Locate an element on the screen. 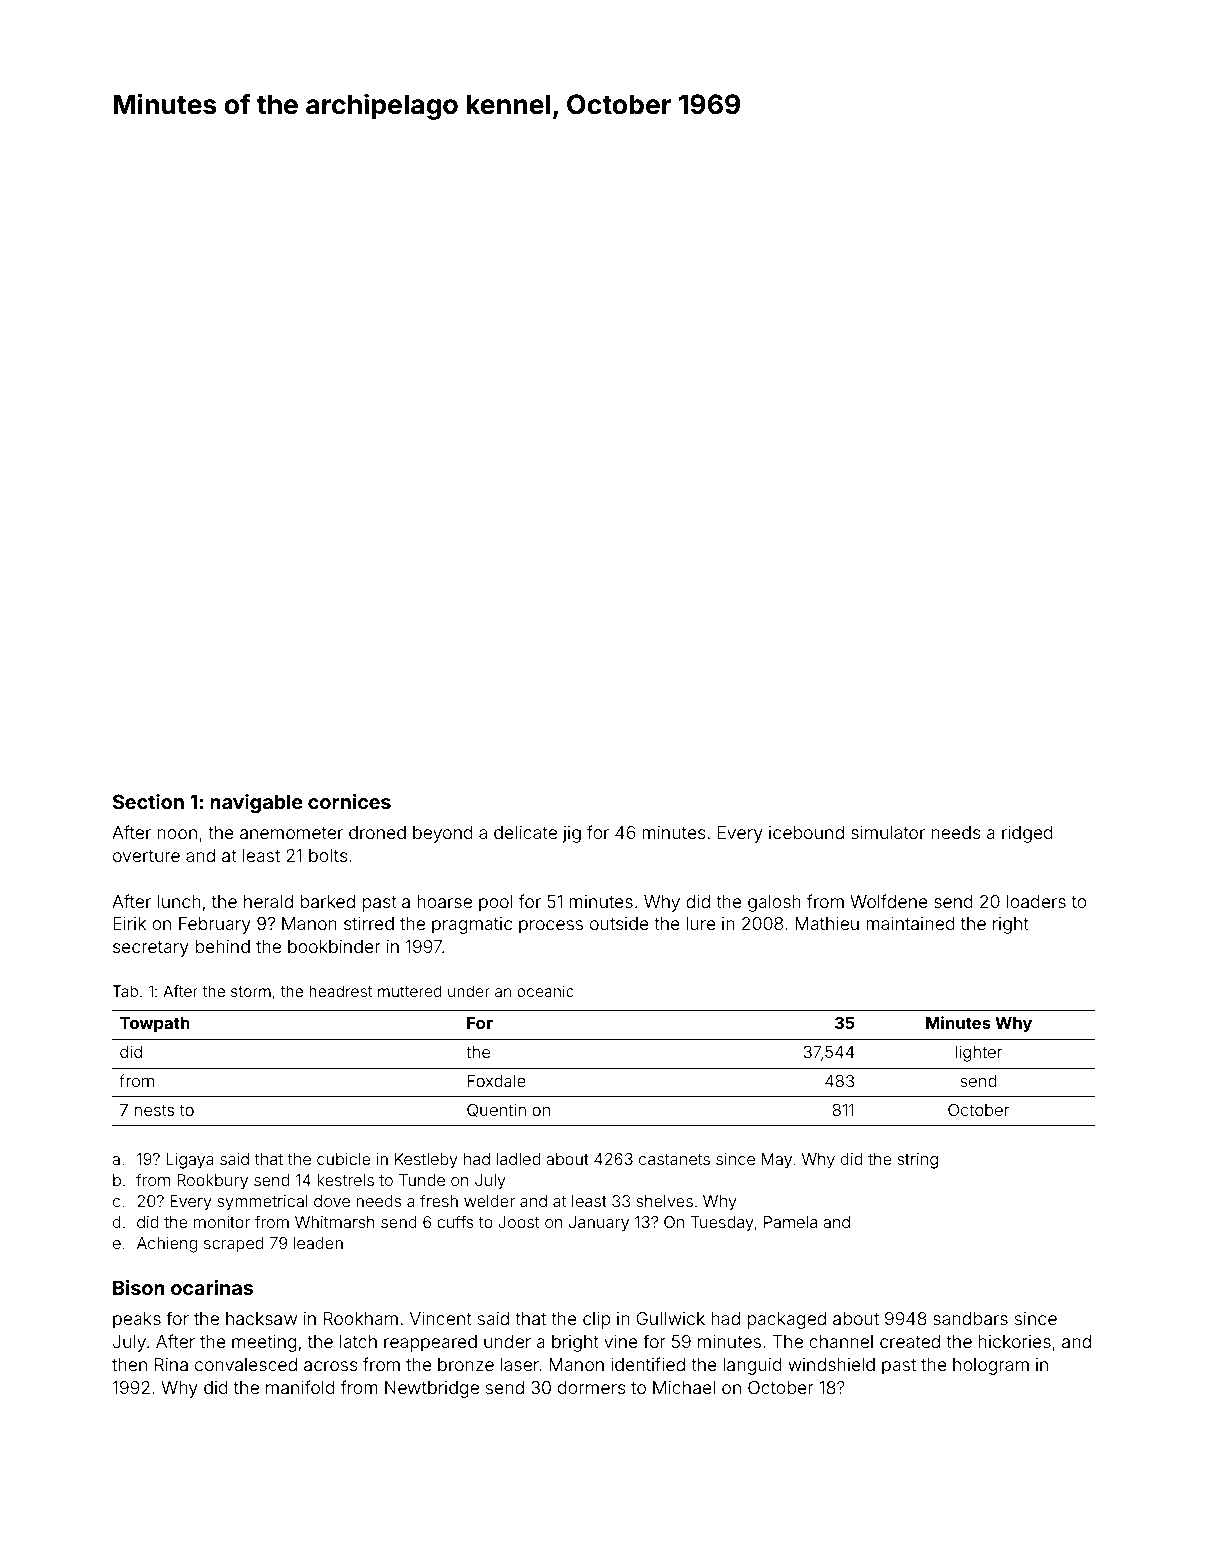  lighter is located at coordinates (979, 1054).
